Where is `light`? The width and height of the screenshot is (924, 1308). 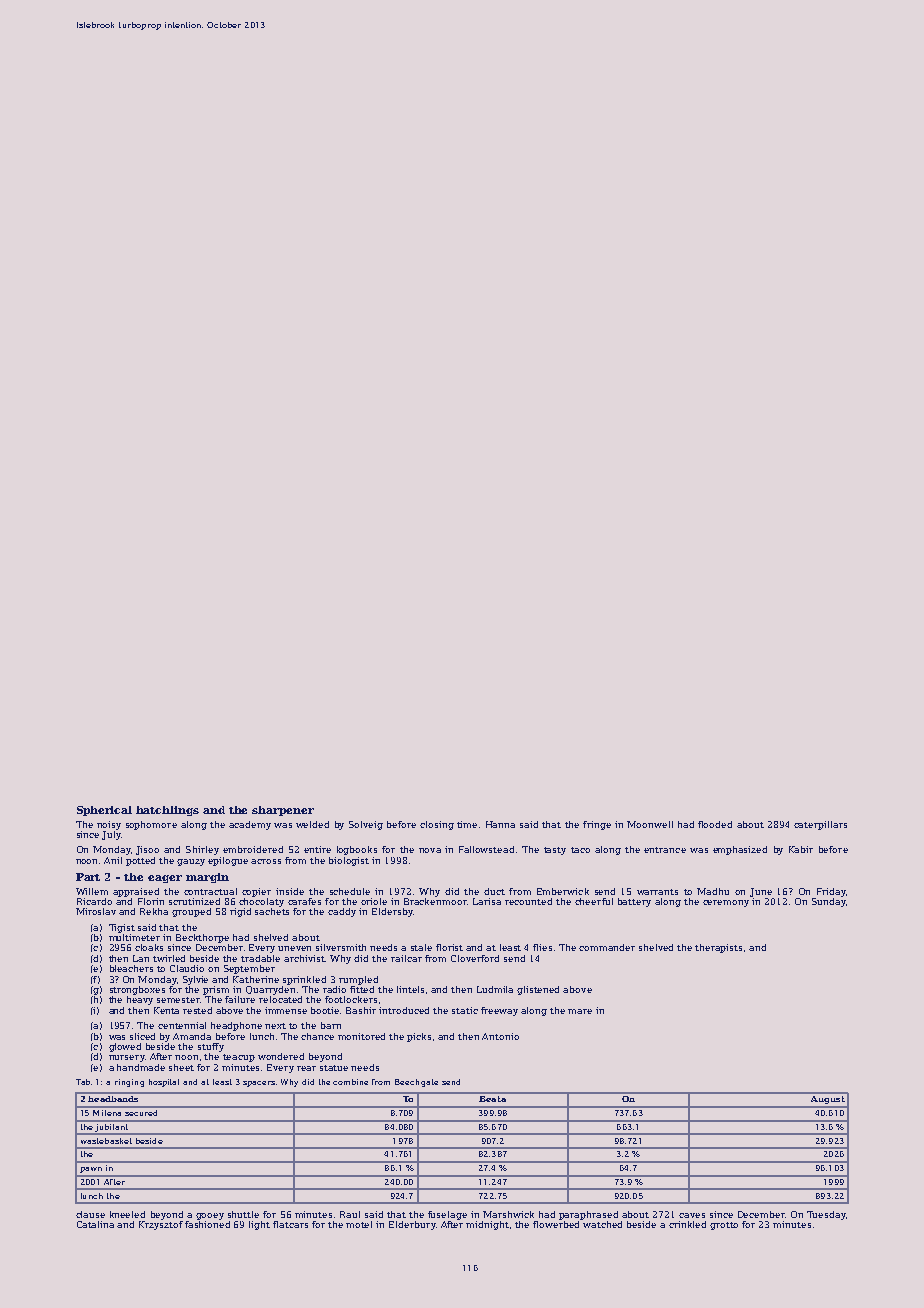
light is located at coordinates (259, 1225).
